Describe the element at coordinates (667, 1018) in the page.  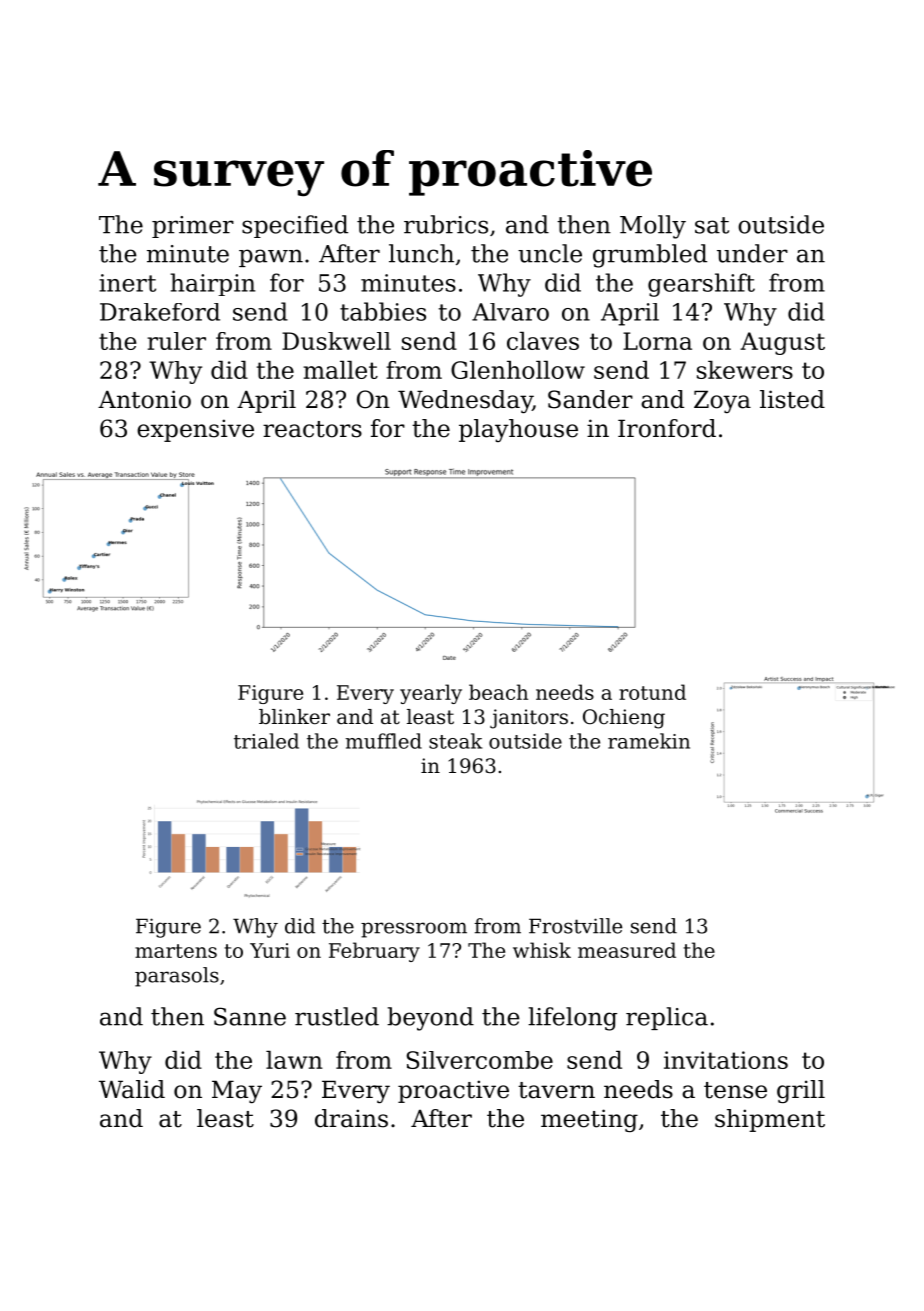
I see `replica` at that location.
